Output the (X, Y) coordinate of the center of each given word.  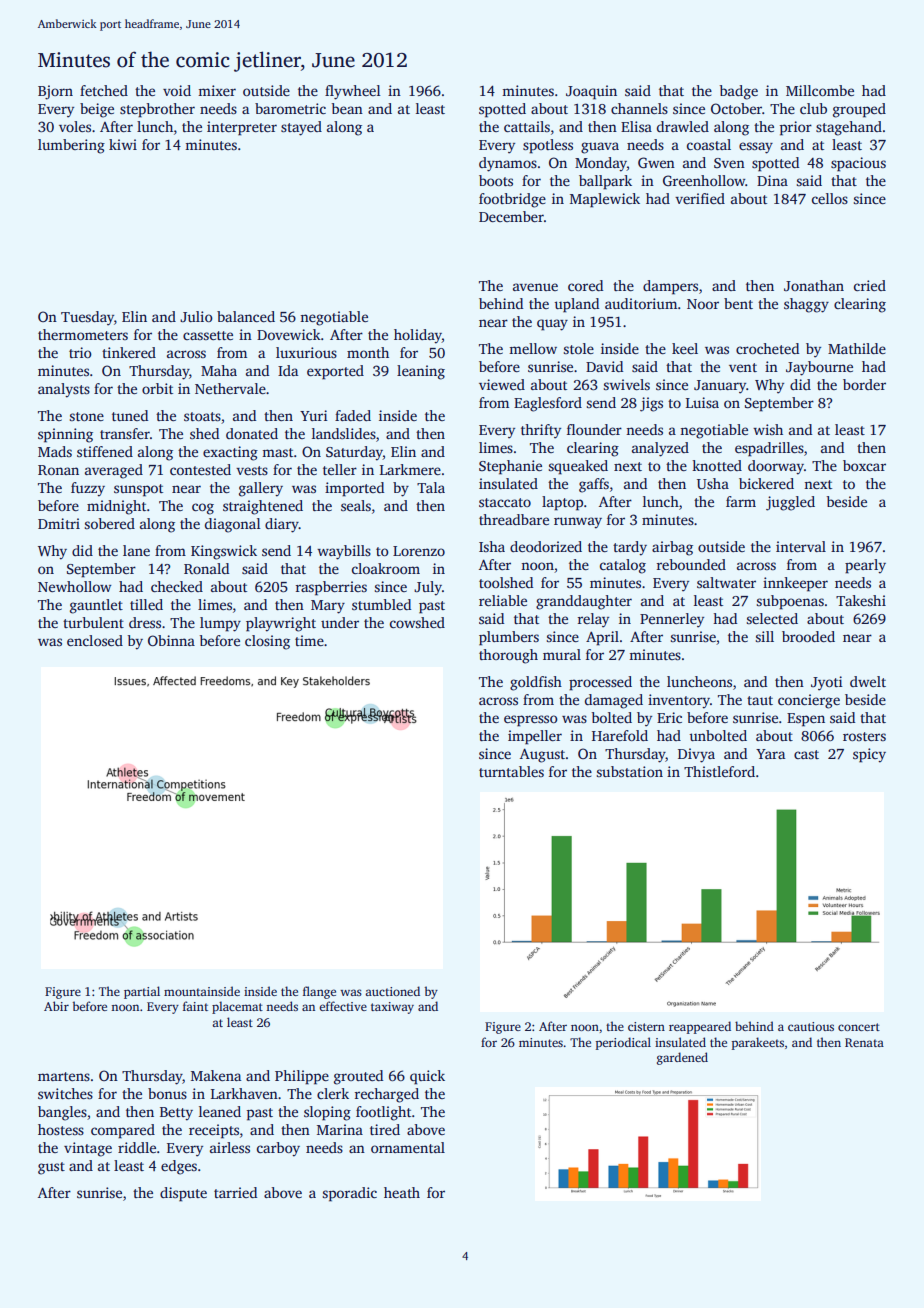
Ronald (206, 568)
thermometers (83, 334)
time (309, 640)
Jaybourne (819, 368)
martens (64, 1076)
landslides (344, 433)
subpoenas (790, 602)
